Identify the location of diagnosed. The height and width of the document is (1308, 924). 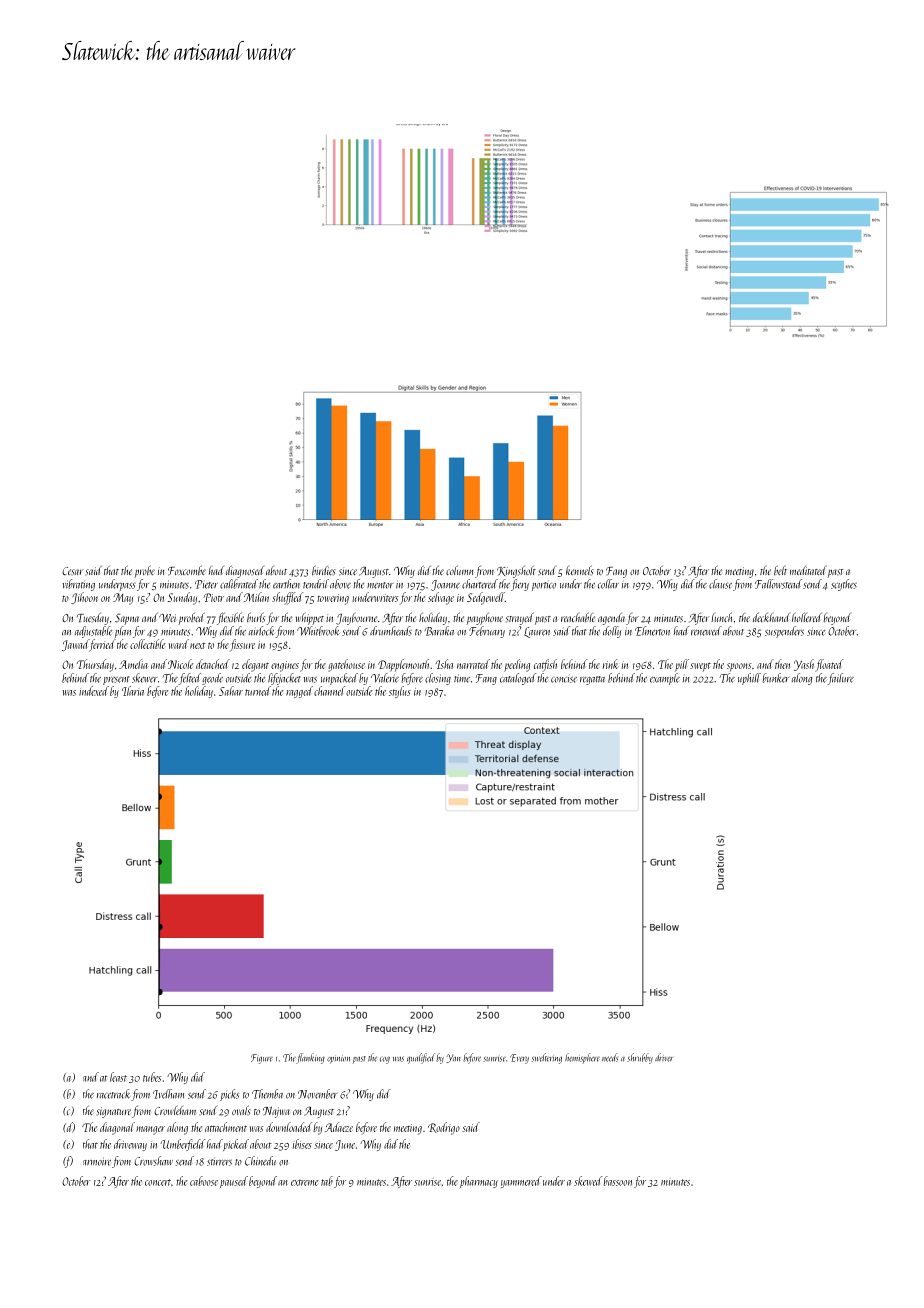
(245, 571).
